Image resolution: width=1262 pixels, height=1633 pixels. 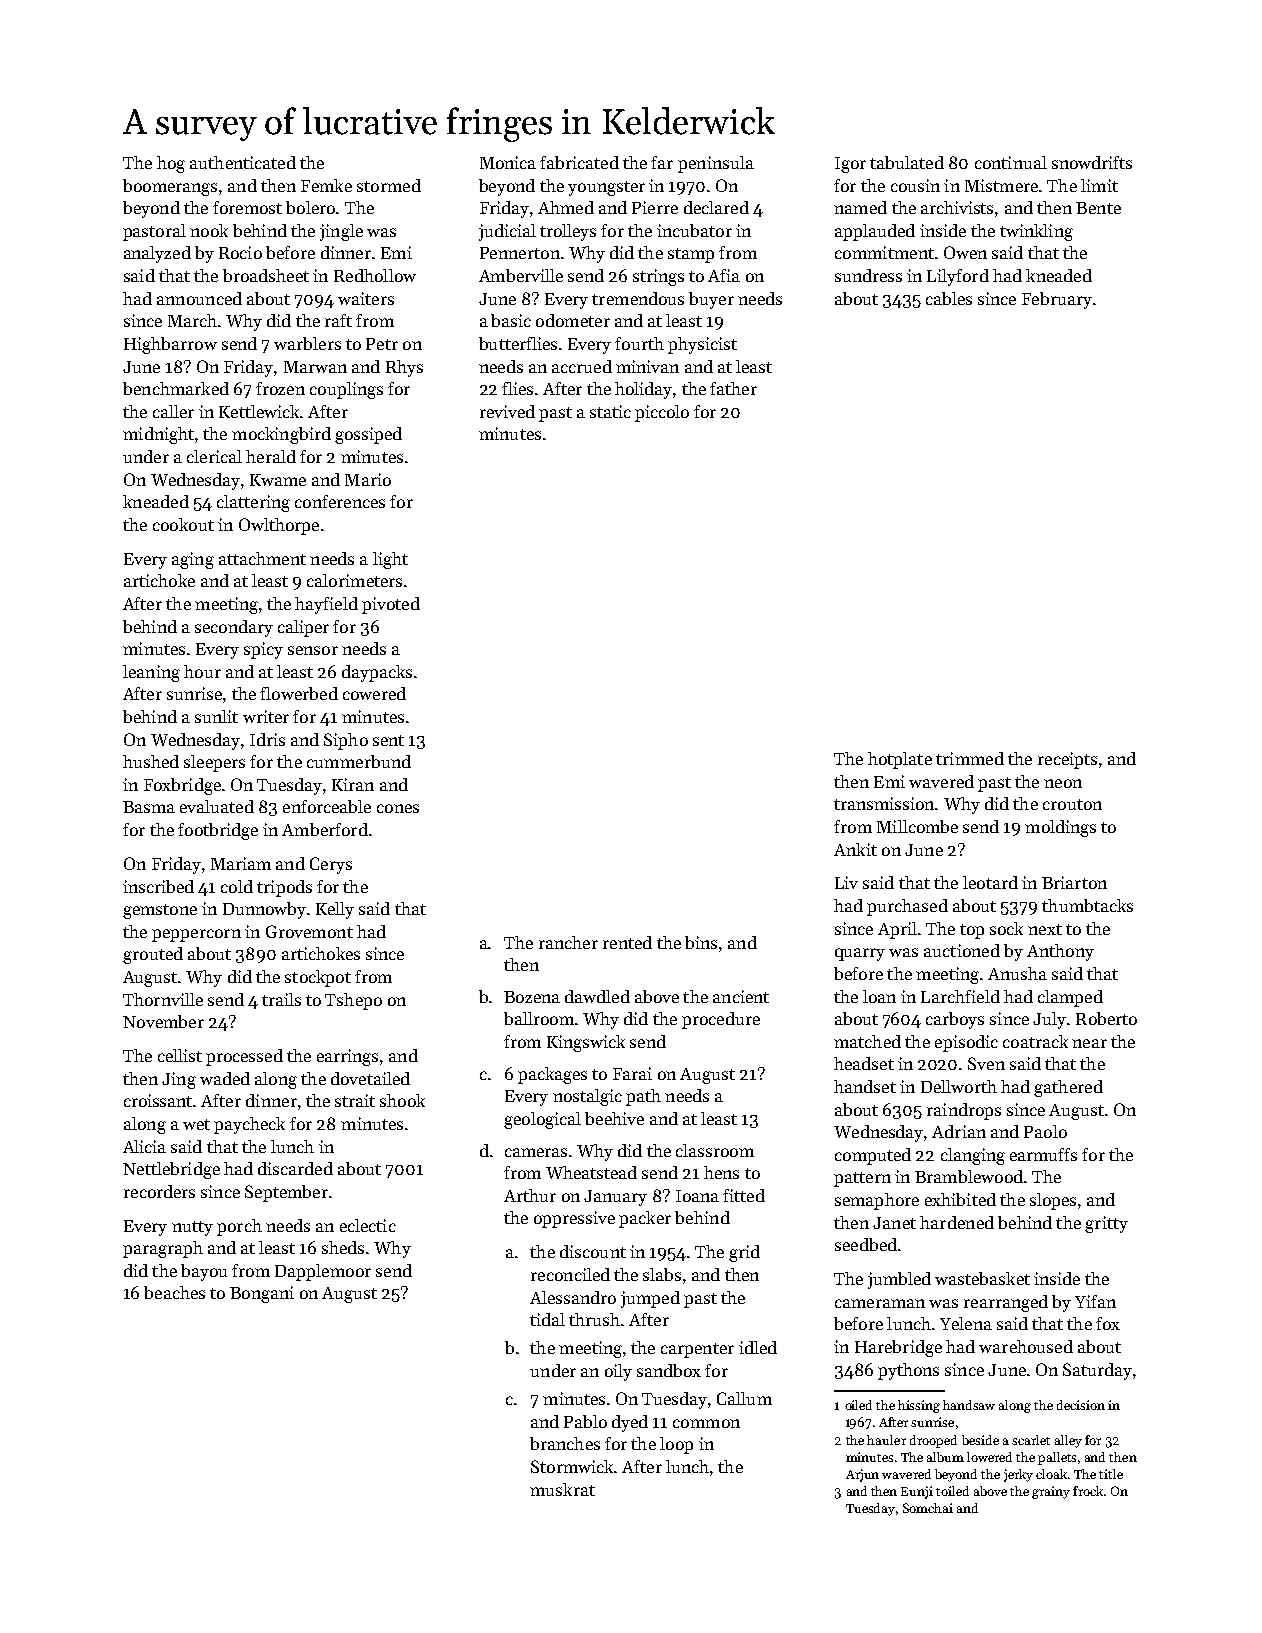 I want to click on hotplate, so click(x=900, y=760).
